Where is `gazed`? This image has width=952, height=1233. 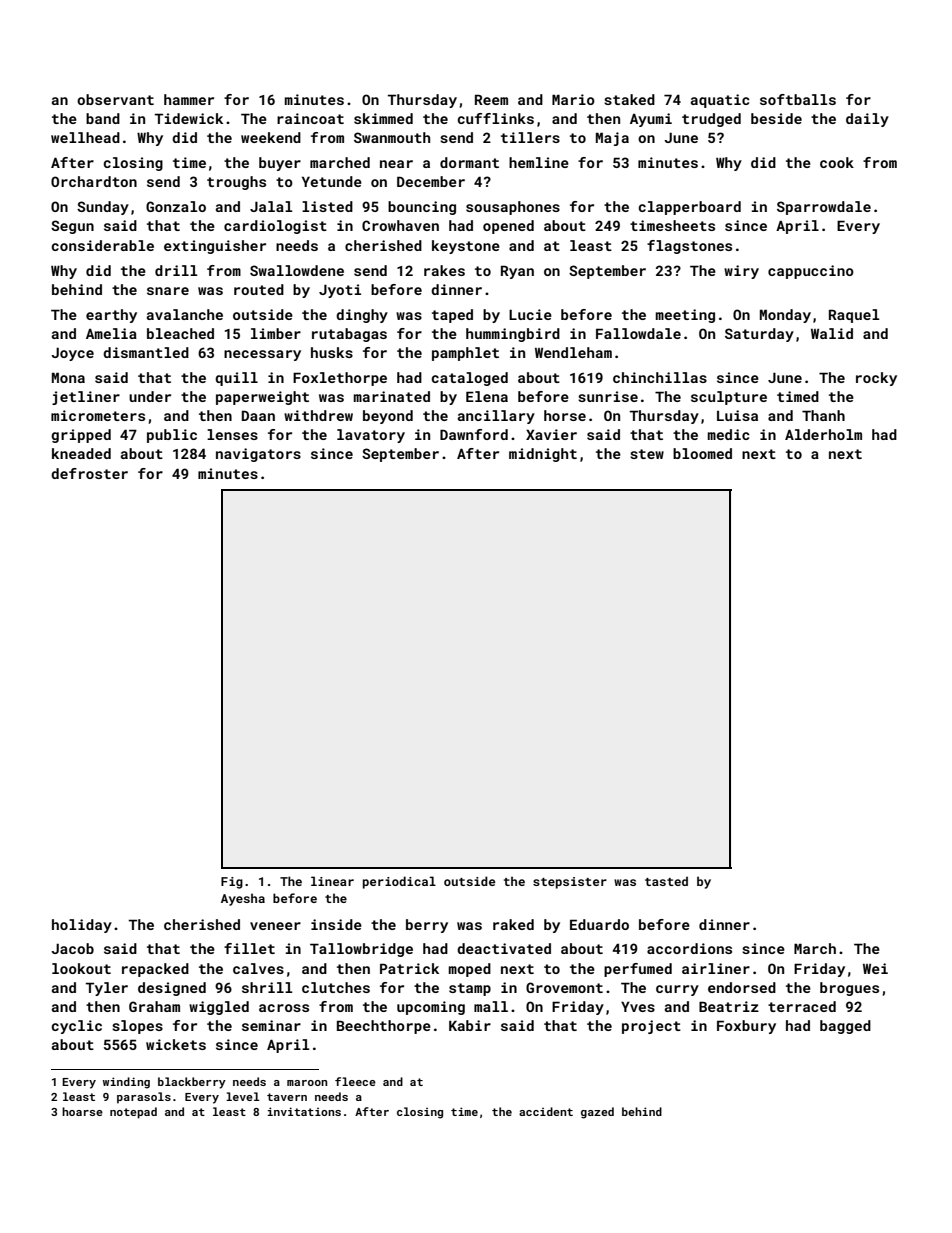 gazed is located at coordinates (597, 1113).
